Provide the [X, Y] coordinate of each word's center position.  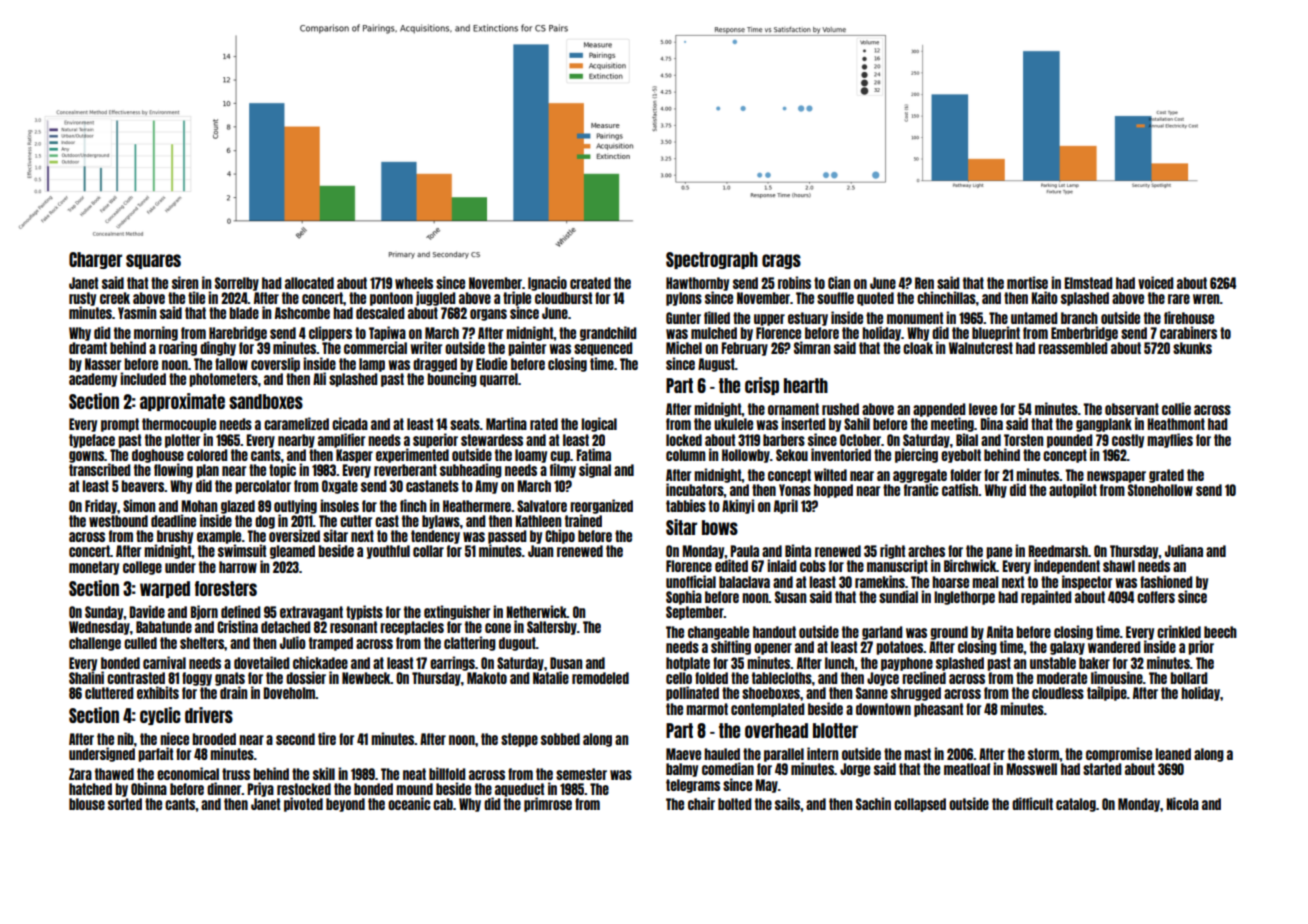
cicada [350, 423]
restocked [304, 789]
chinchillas [946, 297]
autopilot [1073, 490]
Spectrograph [712, 260]
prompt [120, 425]
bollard [1188, 678]
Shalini [86, 677]
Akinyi [738, 506]
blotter [835, 730]
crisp [762, 386]
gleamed [292, 552]
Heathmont [1176, 424]
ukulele [733, 424]
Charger [95, 260]
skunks [1192, 348]
